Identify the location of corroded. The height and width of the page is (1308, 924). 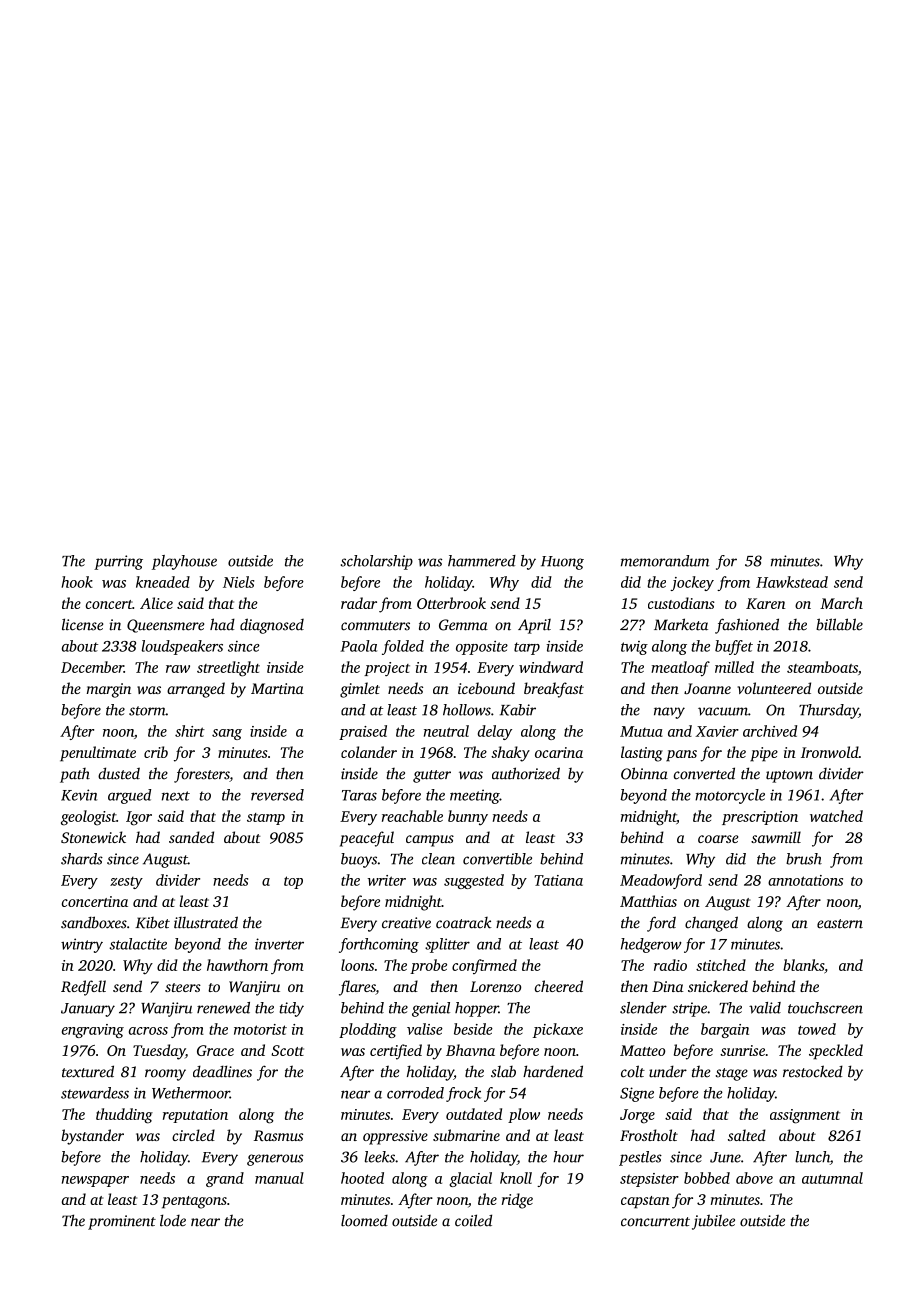
(415, 1093).
